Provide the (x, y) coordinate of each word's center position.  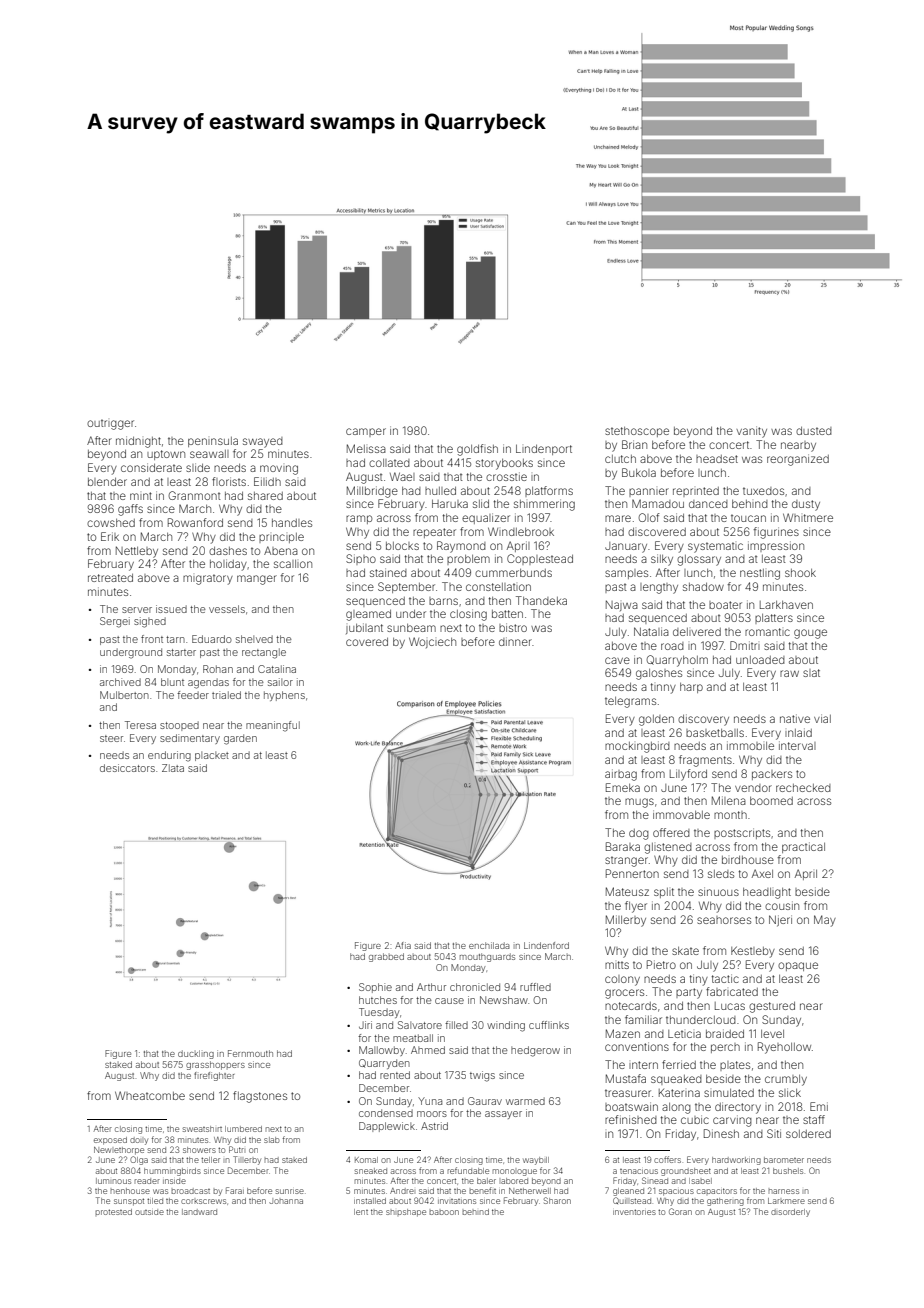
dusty (806, 505)
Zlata (173, 768)
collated (389, 463)
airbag (621, 775)
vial (822, 718)
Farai (235, 1190)
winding (506, 1026)
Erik (110, 536)
